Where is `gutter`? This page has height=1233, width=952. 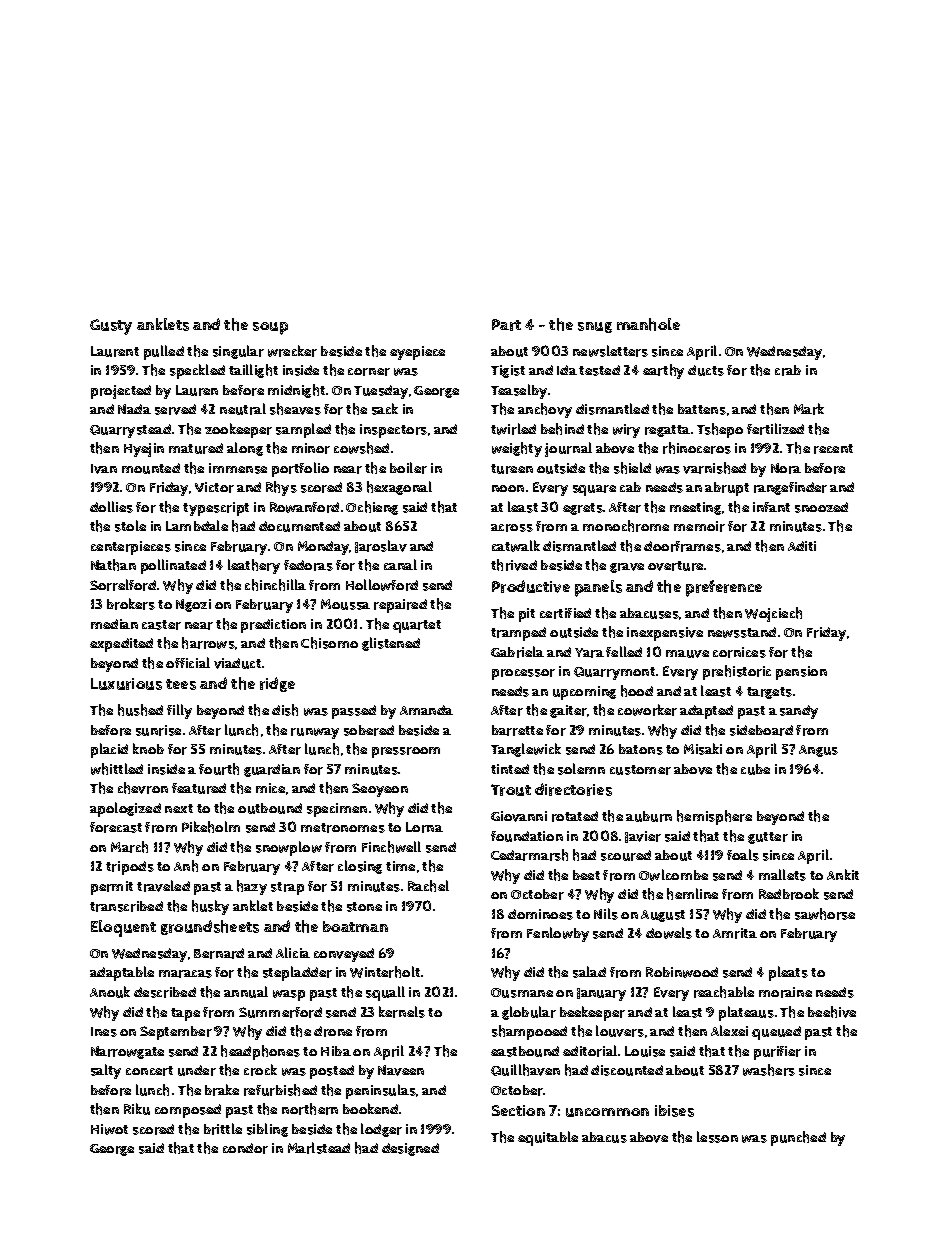
gutter is located at coordinates (768, 838).
